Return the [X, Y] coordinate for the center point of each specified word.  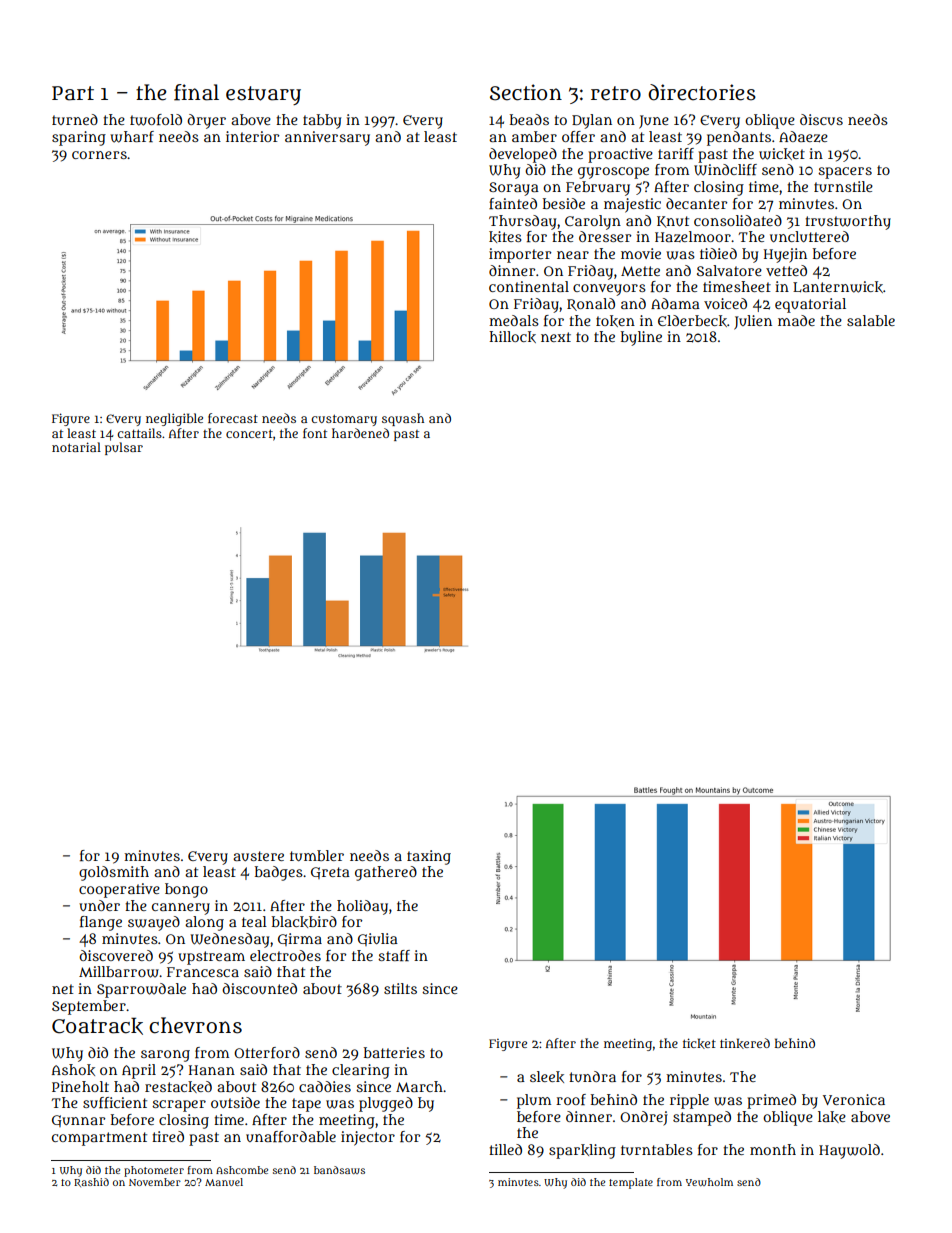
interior [252, 136]
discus [821, 119]
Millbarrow [119, 972]
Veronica [854, 1099]
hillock [512, 337]
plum [534, 1101]
